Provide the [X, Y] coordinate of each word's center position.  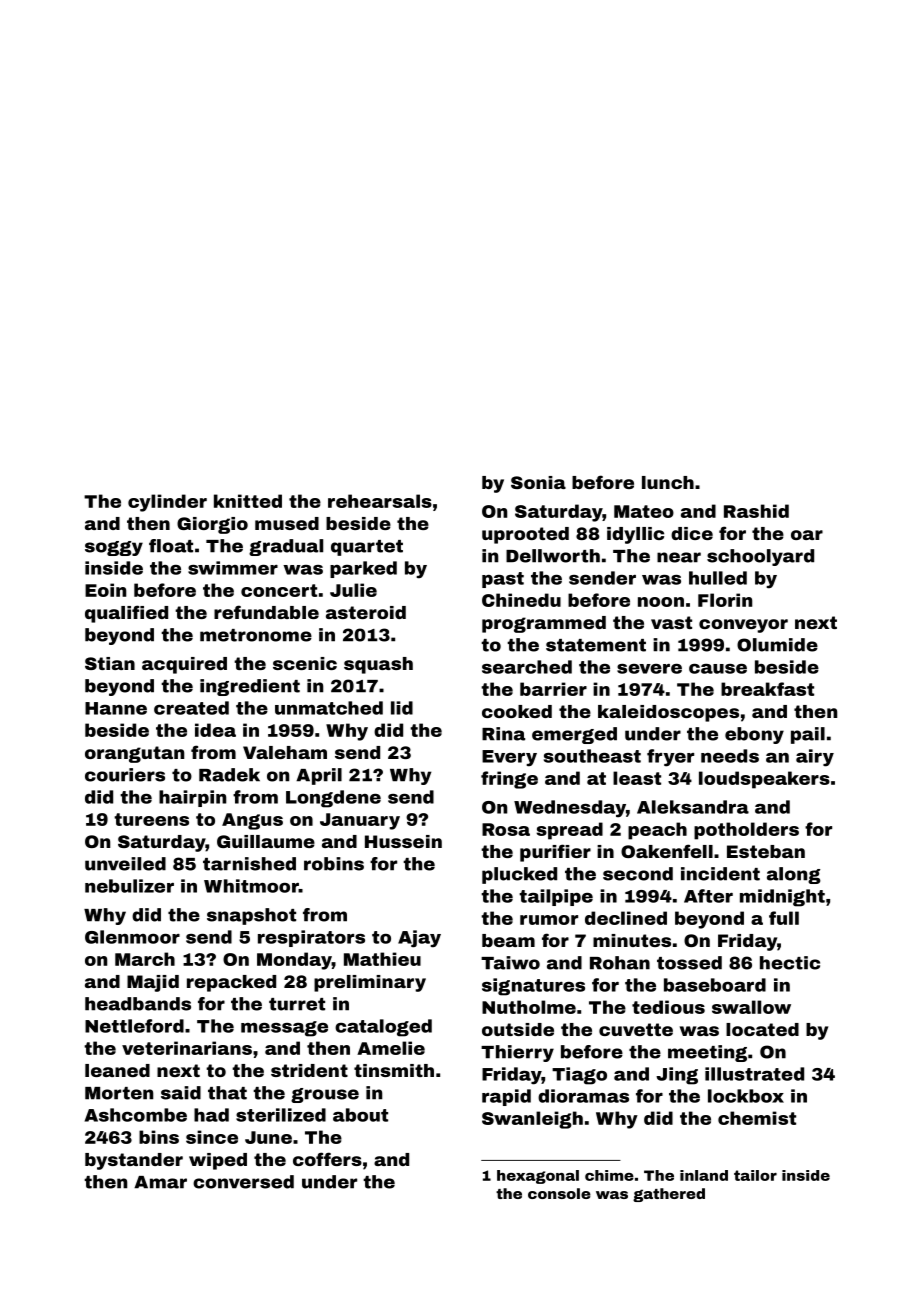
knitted [248, 501]
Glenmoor [132, 937]
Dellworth [553, 556]
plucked [519, 875]
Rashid [756, 511]
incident [720, 874]
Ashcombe [136, 1115]
